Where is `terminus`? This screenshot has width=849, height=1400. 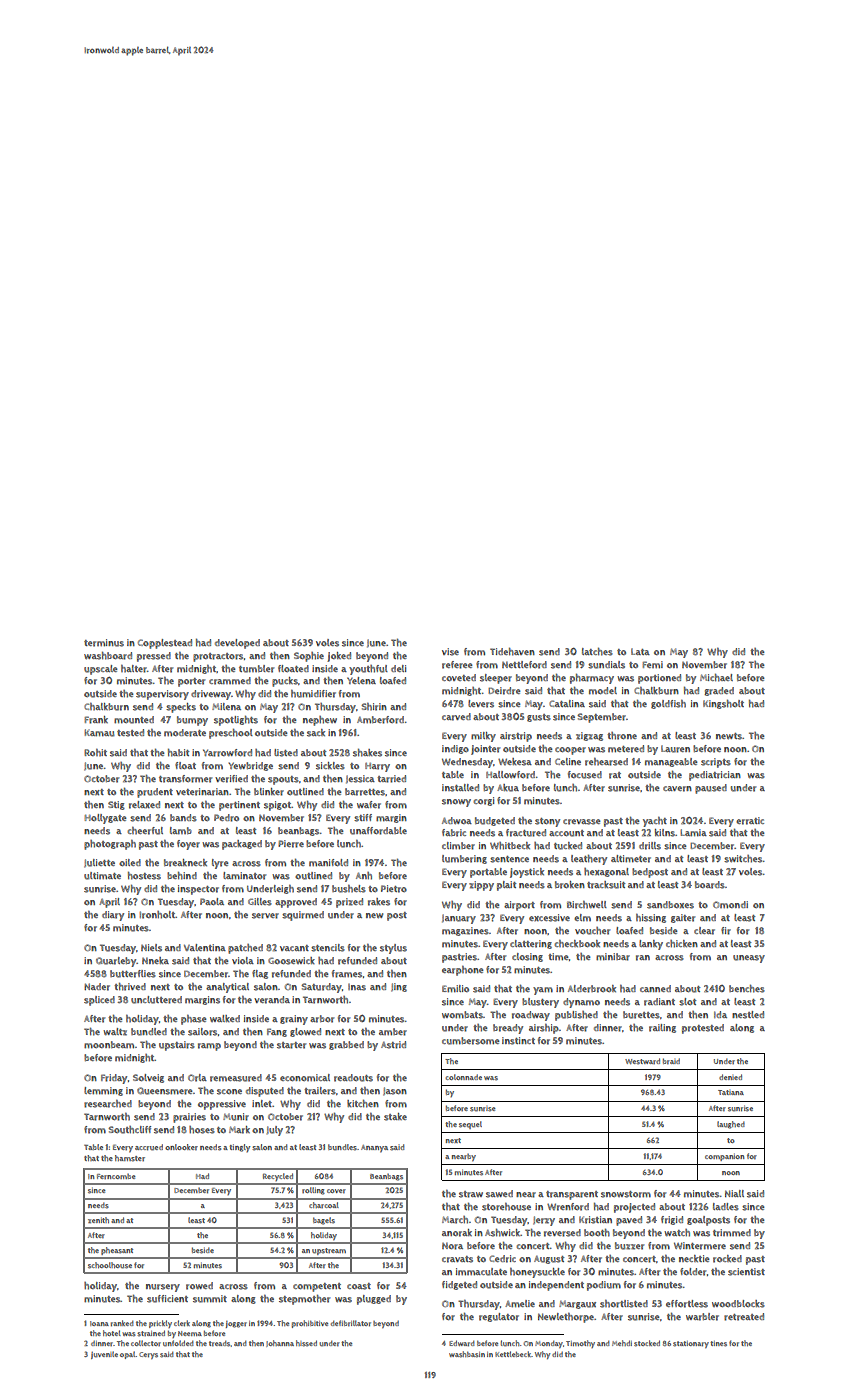
terminus is located at coordinates (104, 643).
